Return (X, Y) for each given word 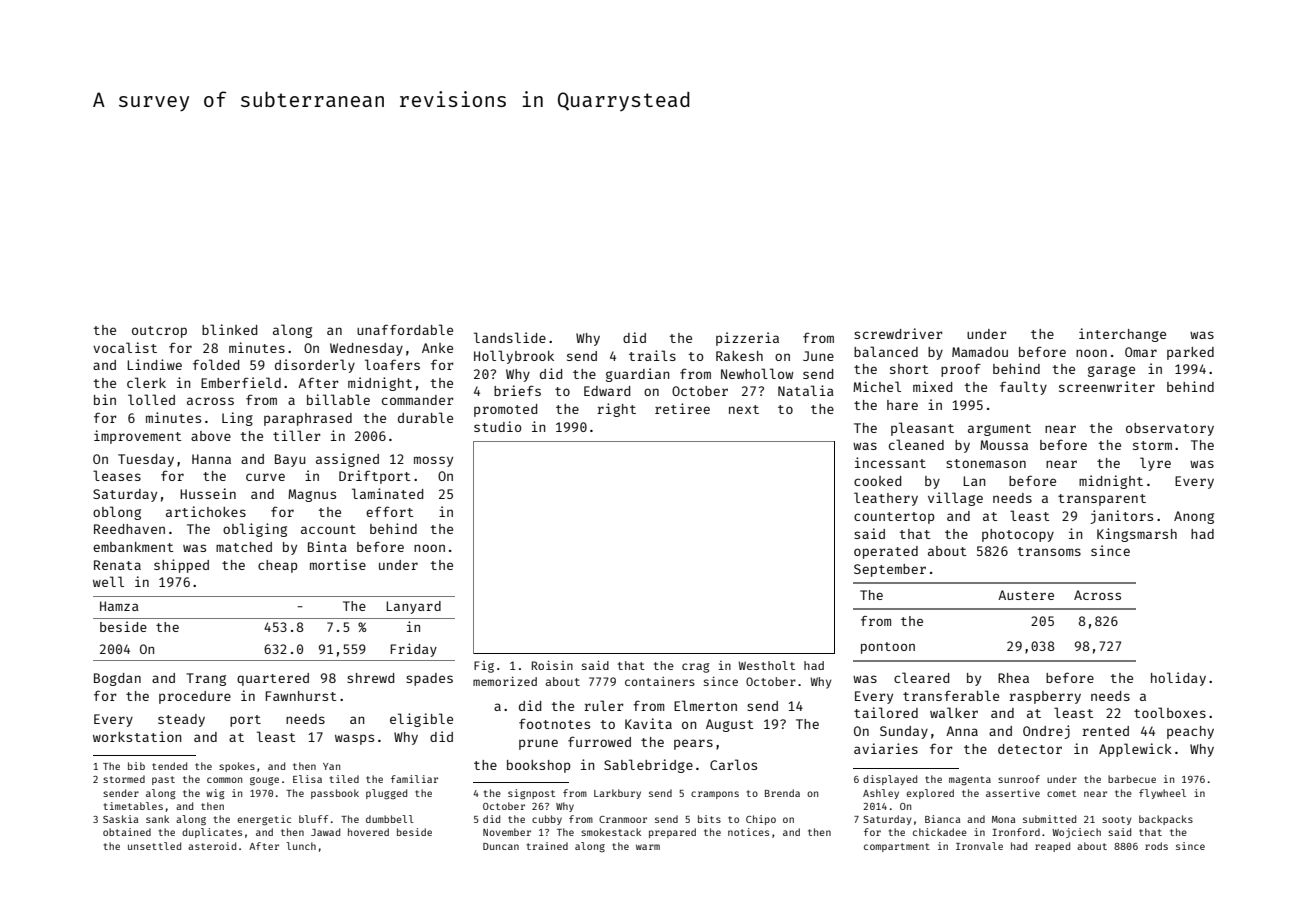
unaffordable (405, 329)
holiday (1178, 679)
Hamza (119, 606)
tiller (297, 435)
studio (498, 426)
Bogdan (117, 679)
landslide (510, 337)
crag (695, 668)
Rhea (1013, 678)
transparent (1102, 500)
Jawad (325, 832)
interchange (1122, 335)
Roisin (552, 665)
